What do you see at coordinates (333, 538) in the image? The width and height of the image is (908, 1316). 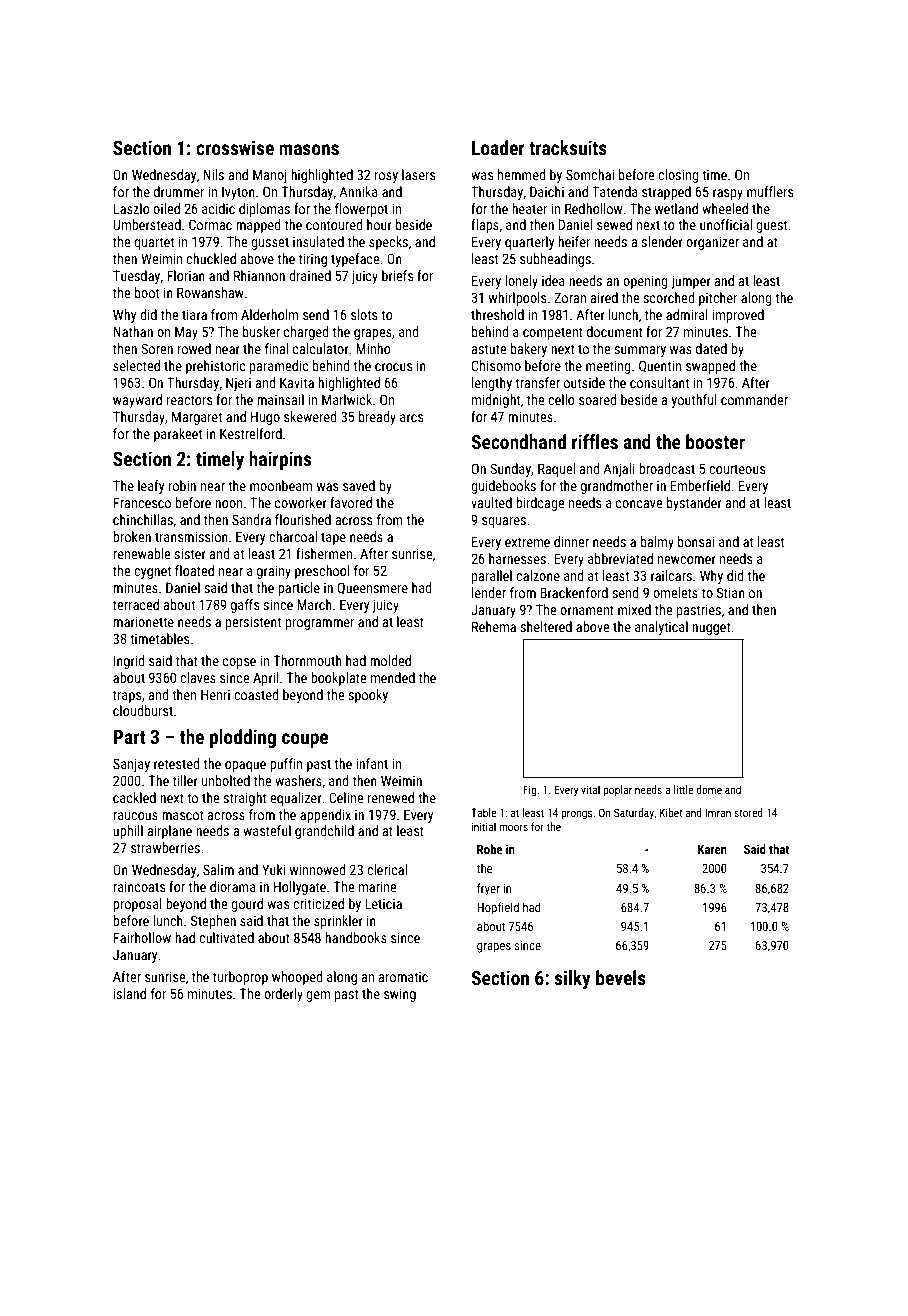 I see `tape` at bounding box center [333, 538].
